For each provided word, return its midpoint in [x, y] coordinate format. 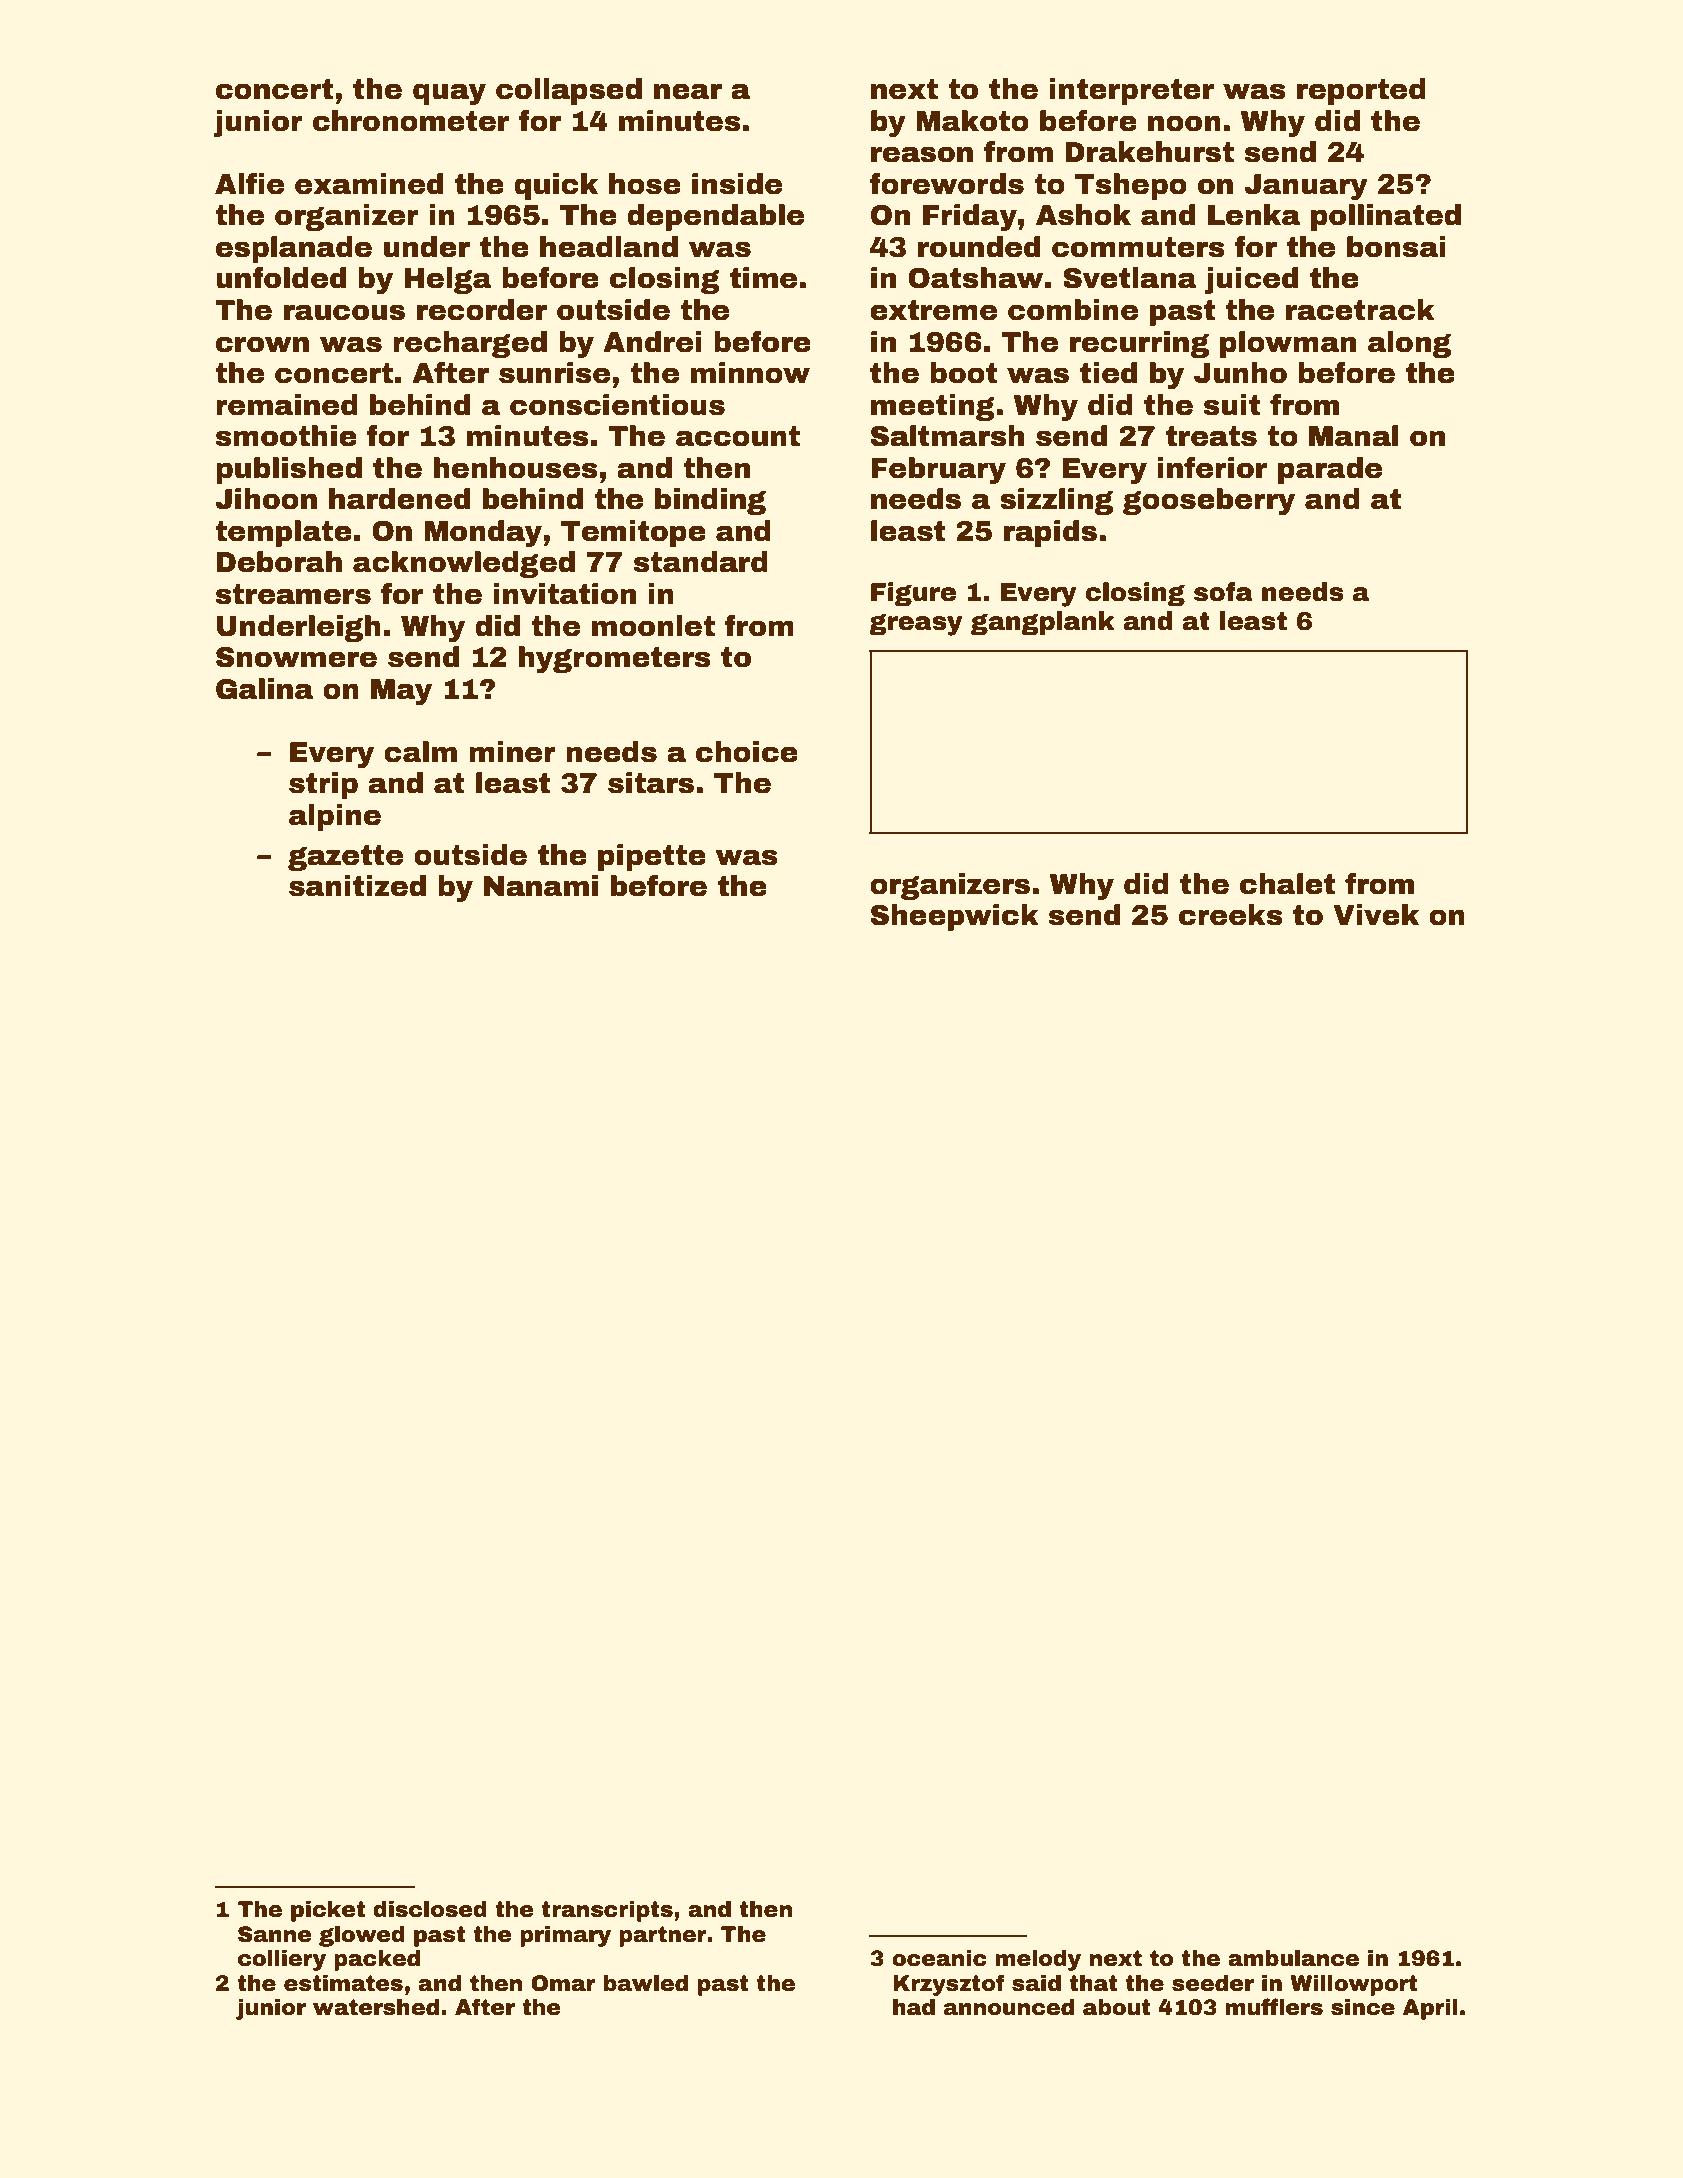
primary [565, 1936]
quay [449, 94]
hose [645, 184]
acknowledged [464, 564]
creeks [1231, 915]
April [1430, 2009]
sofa [1223, 592]
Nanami [541, 886]
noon [1184, 123]
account [738, 436]
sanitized [357, 886]
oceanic [939, 1958]
